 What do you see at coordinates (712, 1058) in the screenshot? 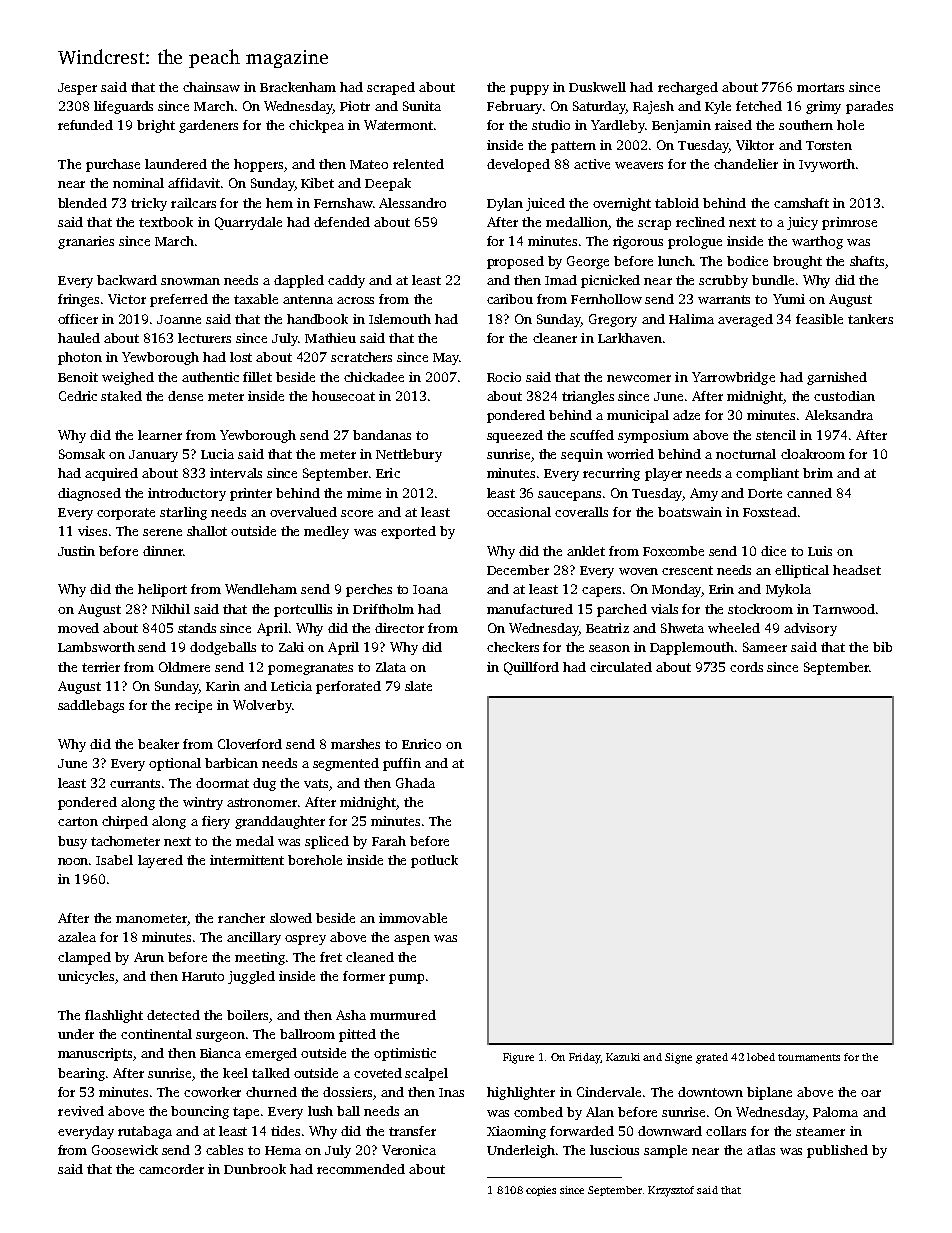
I see `grated` at bounding box center [712, 1058].
